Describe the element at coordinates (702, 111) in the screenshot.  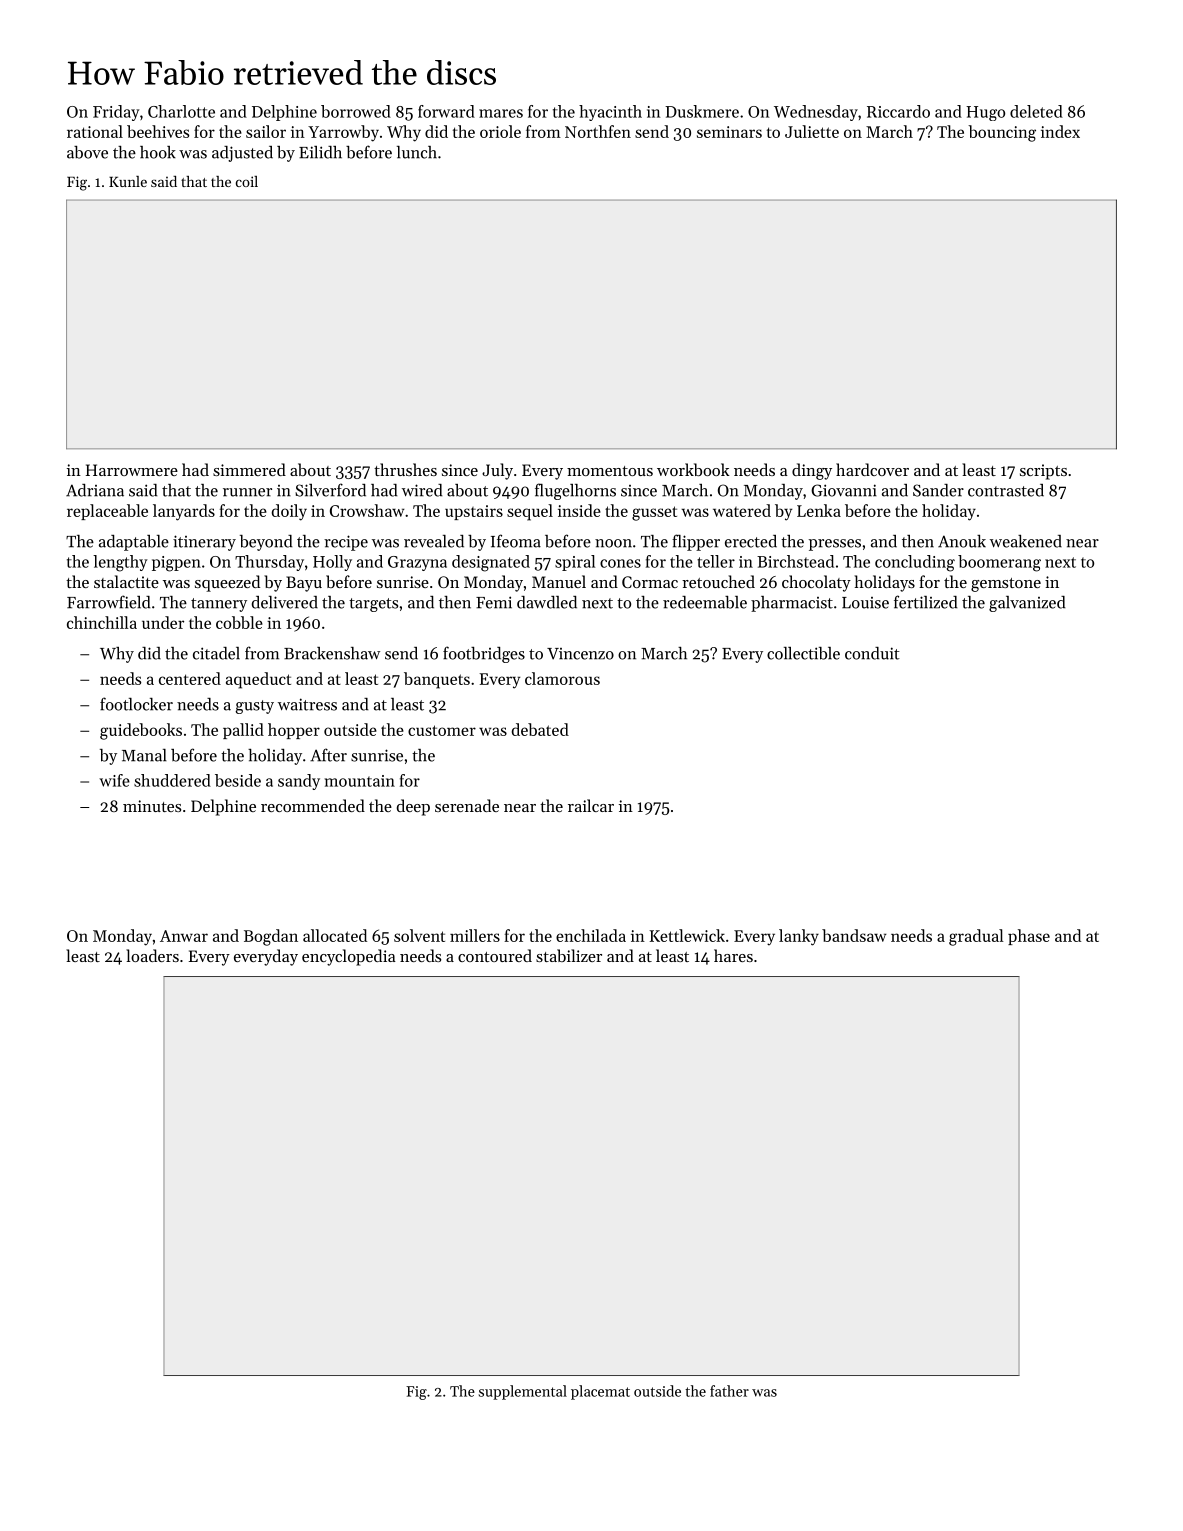
I see `Duskmere` at that location.
